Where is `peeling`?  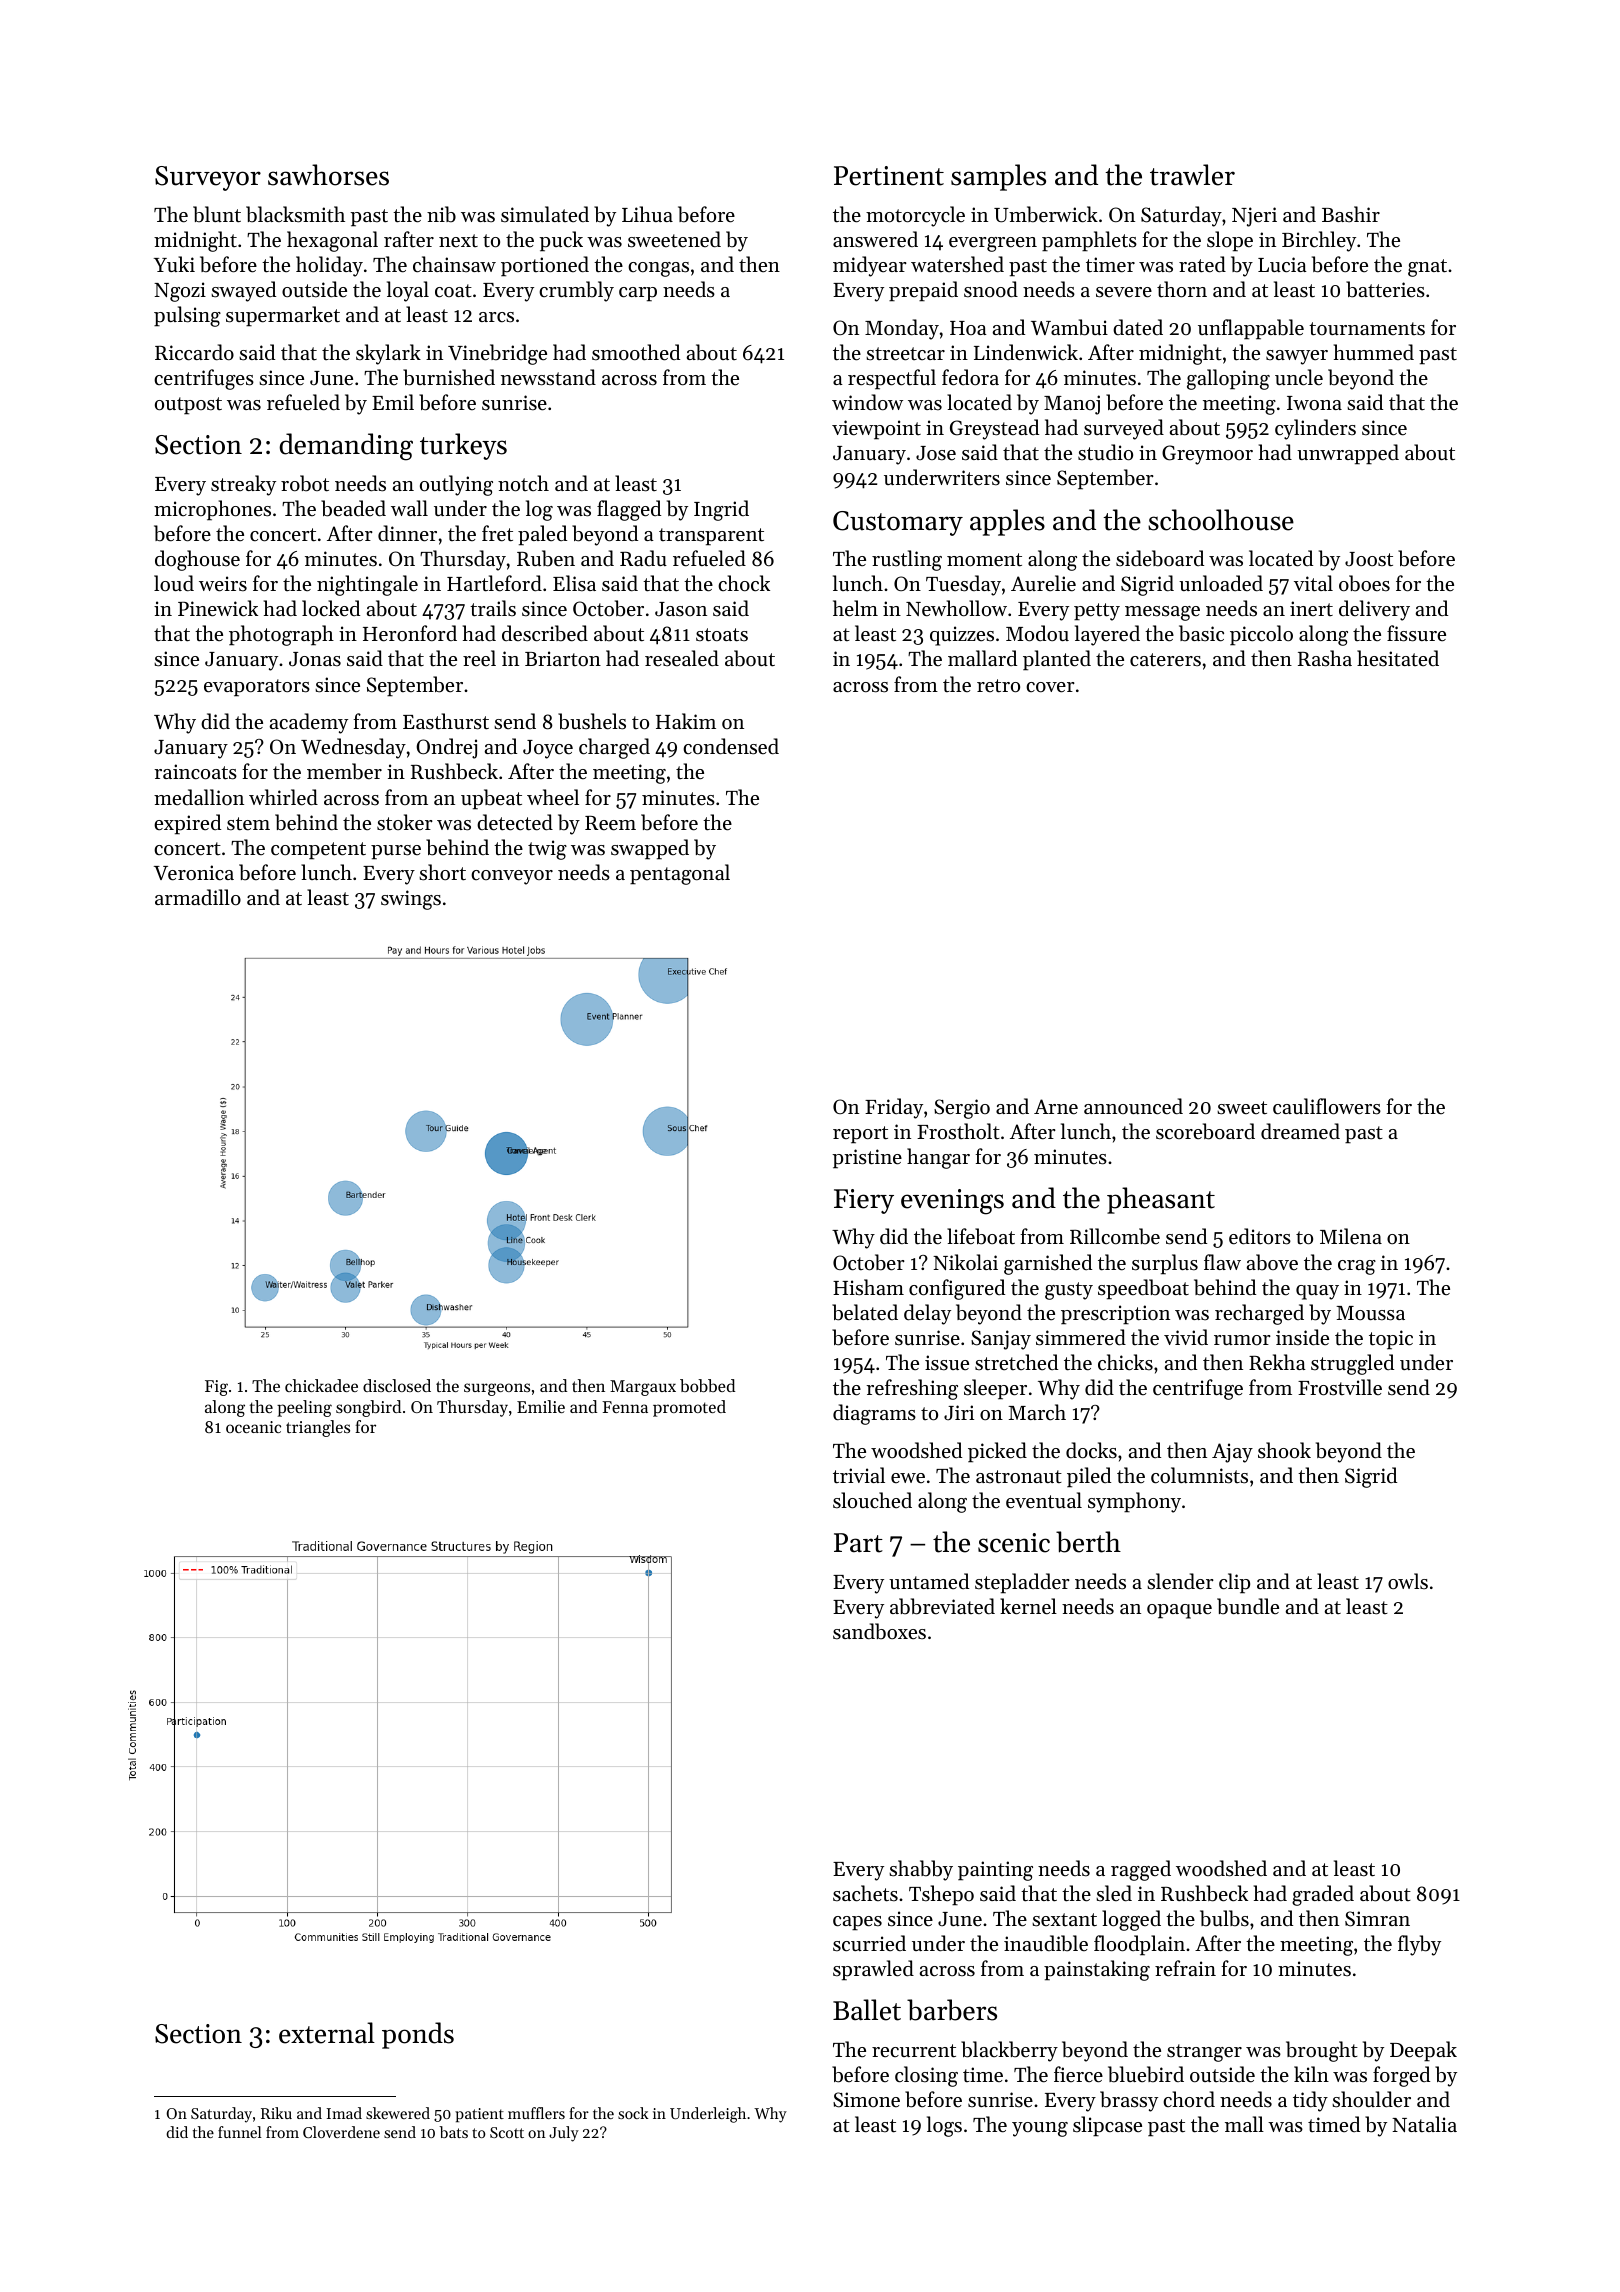 peeling is located at coordinates (304, 1408).
